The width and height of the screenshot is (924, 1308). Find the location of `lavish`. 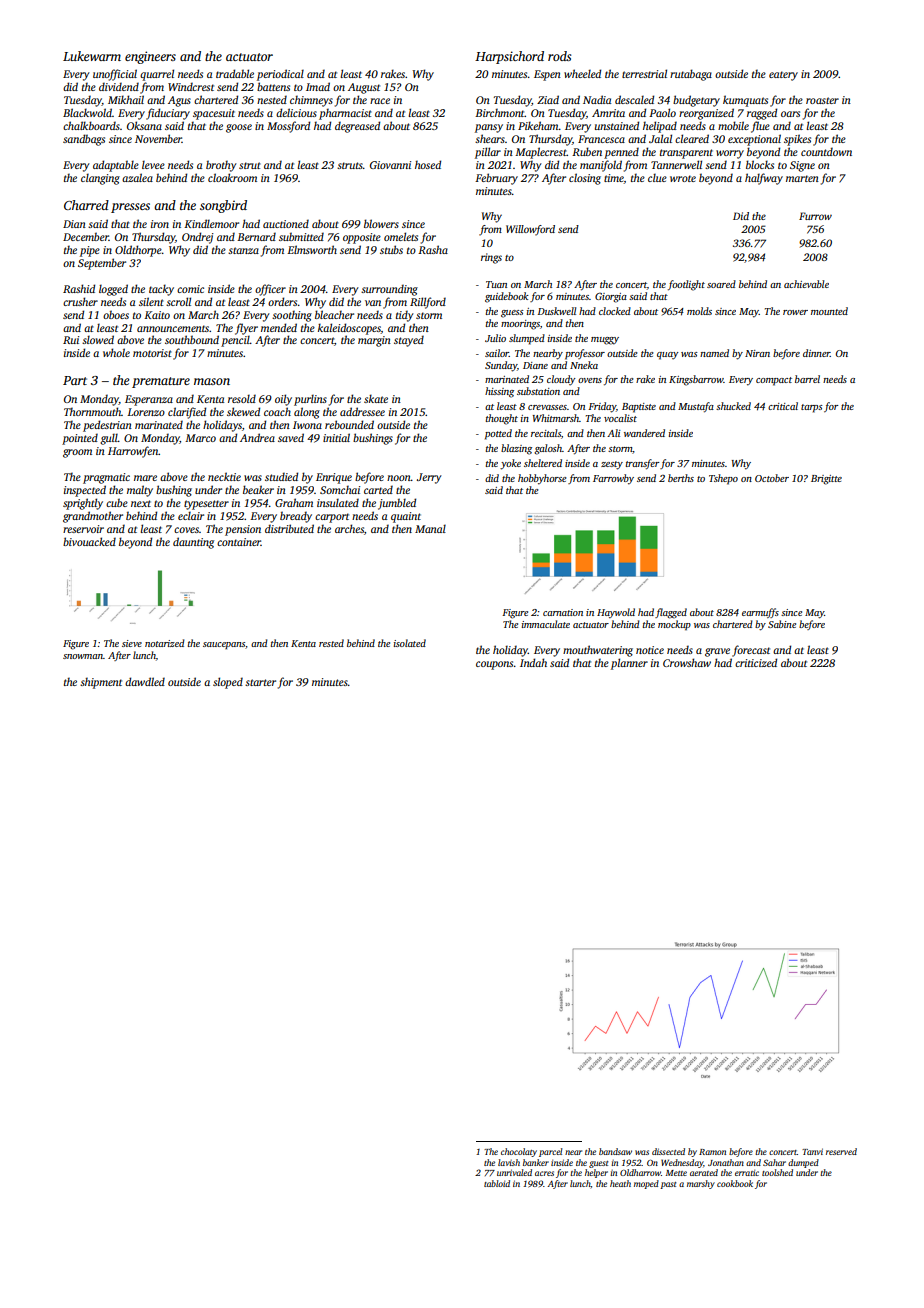

lavish is located at coordinates (509, 1162).
